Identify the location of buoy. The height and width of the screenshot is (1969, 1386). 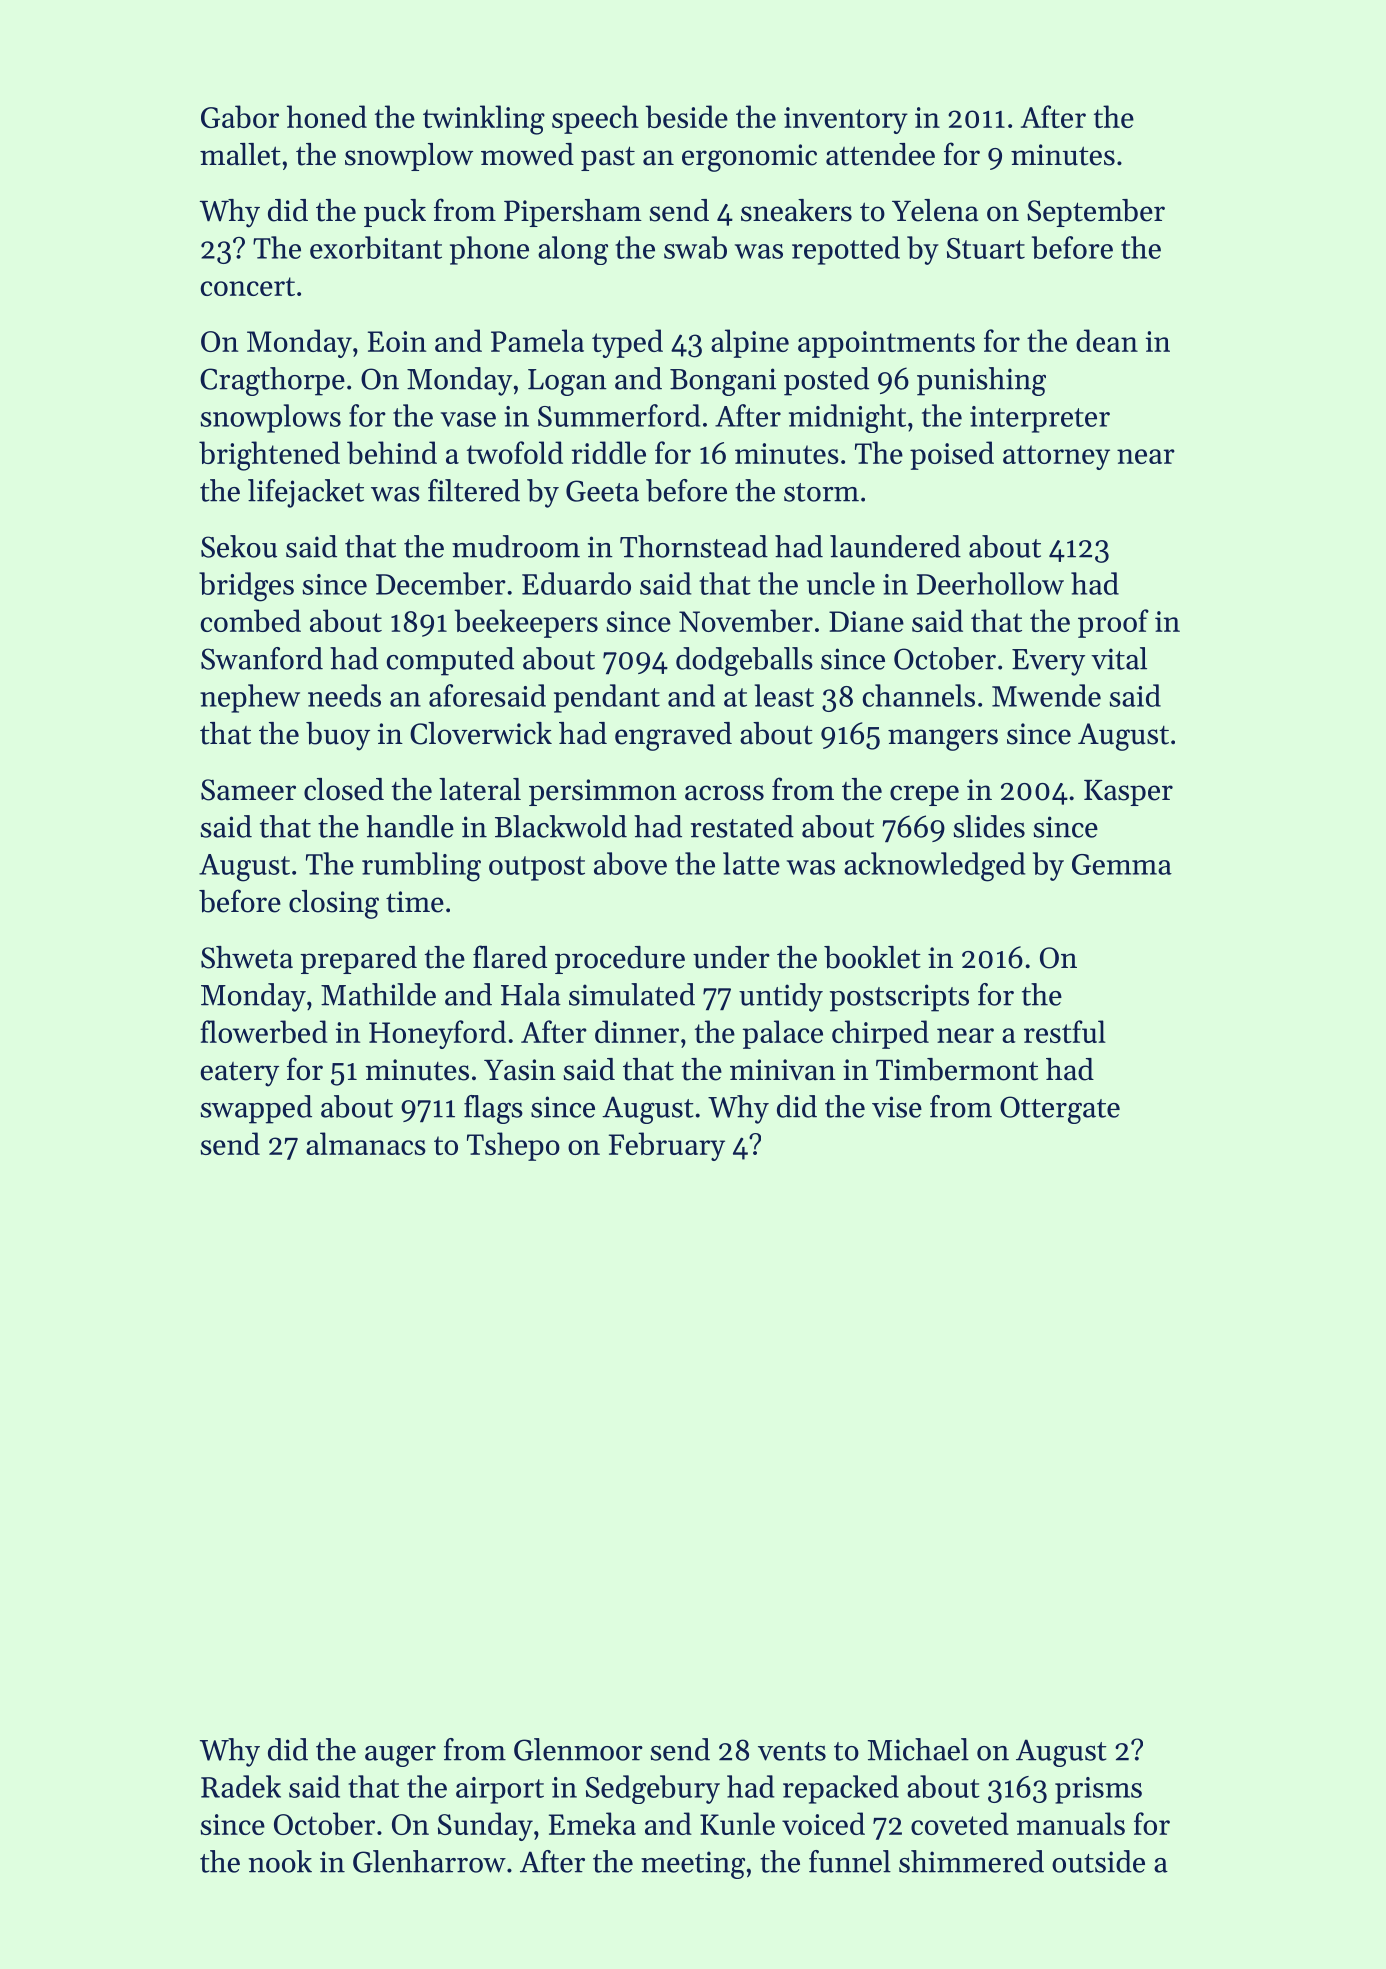
(338, 736).
